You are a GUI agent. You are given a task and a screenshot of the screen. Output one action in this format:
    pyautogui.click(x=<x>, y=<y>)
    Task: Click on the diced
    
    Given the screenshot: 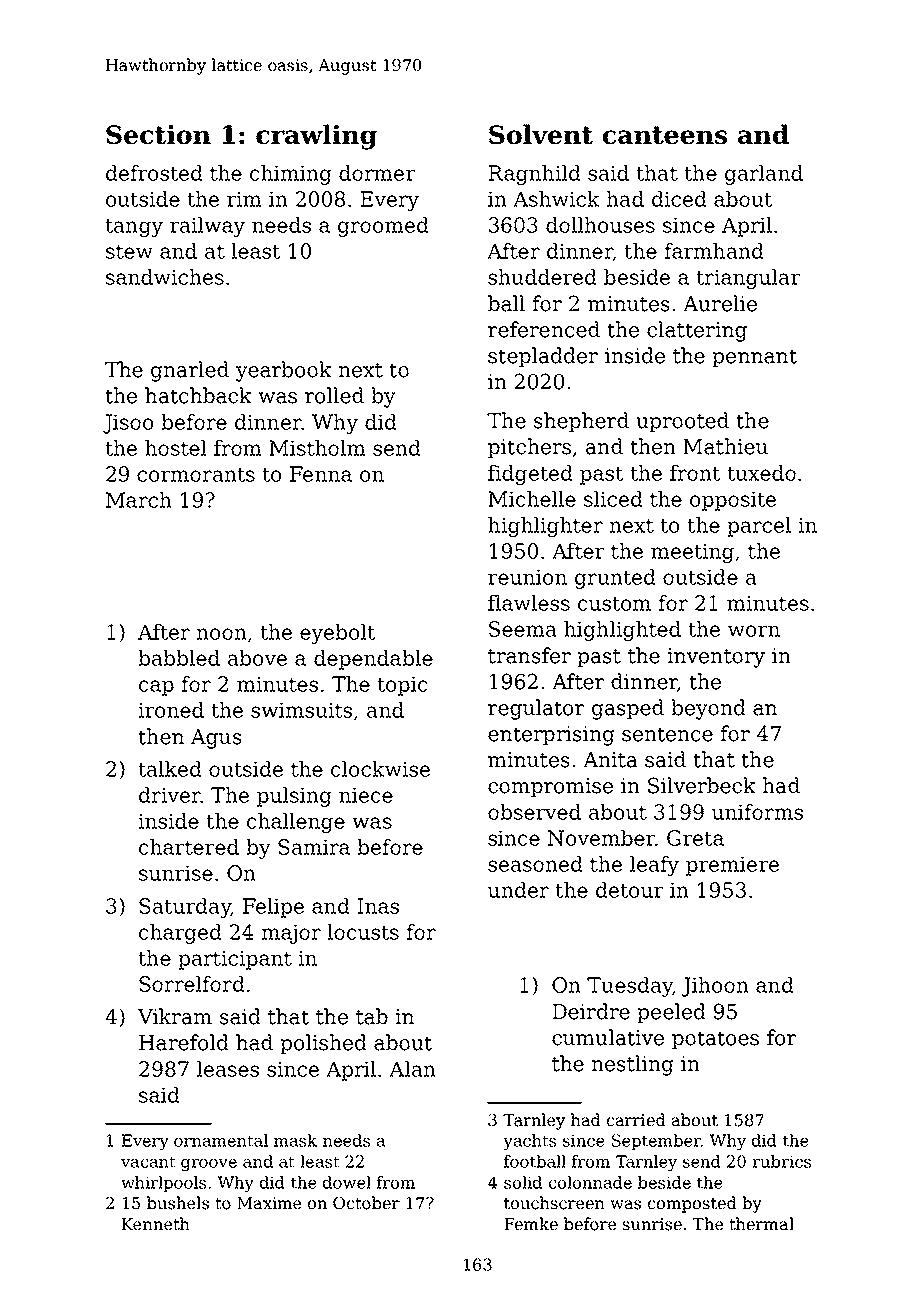 What is the action you would take?
    pyautogui.click(x=679, y=199)
